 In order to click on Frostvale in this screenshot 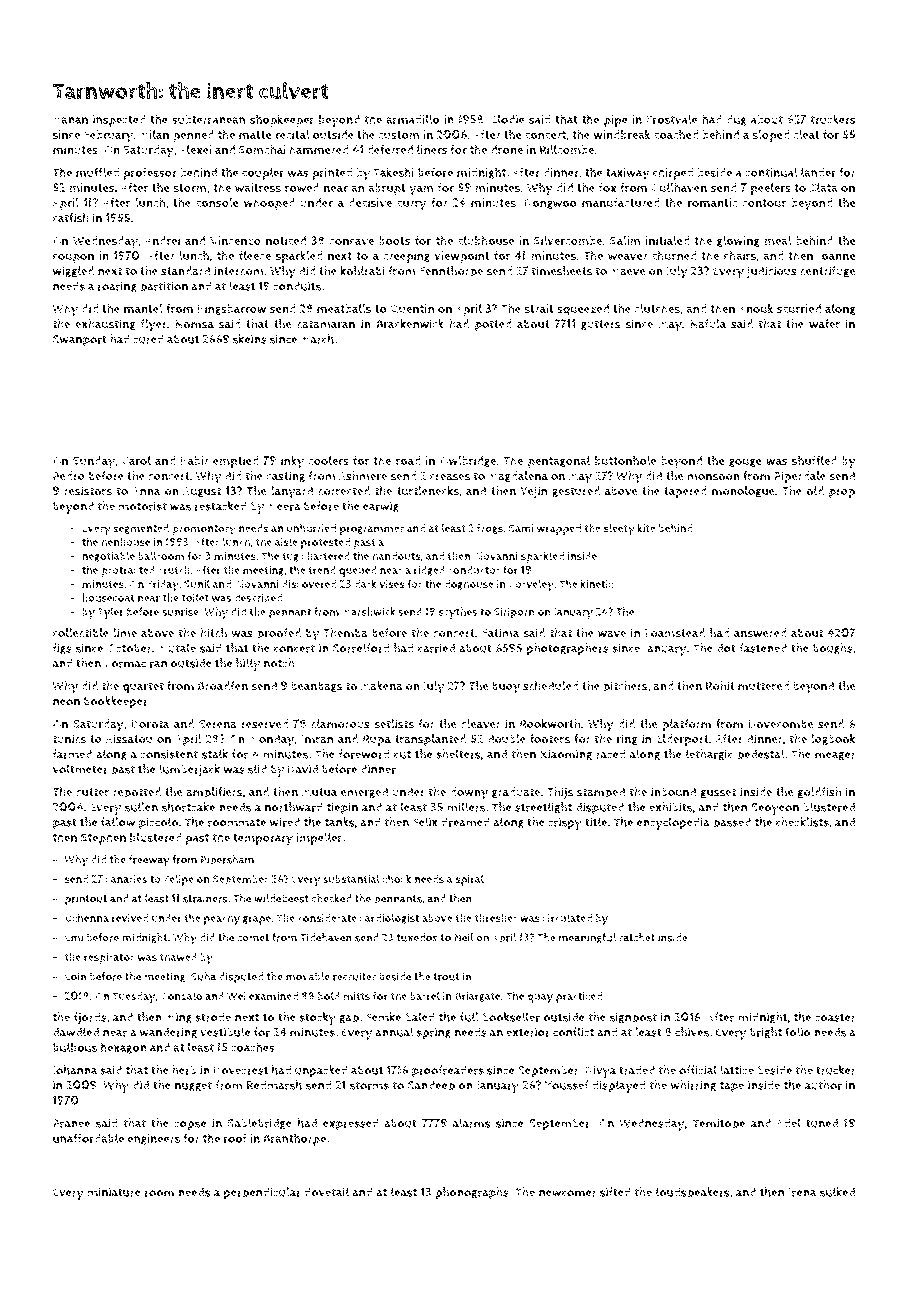, I will do `click(672, 119)`.
